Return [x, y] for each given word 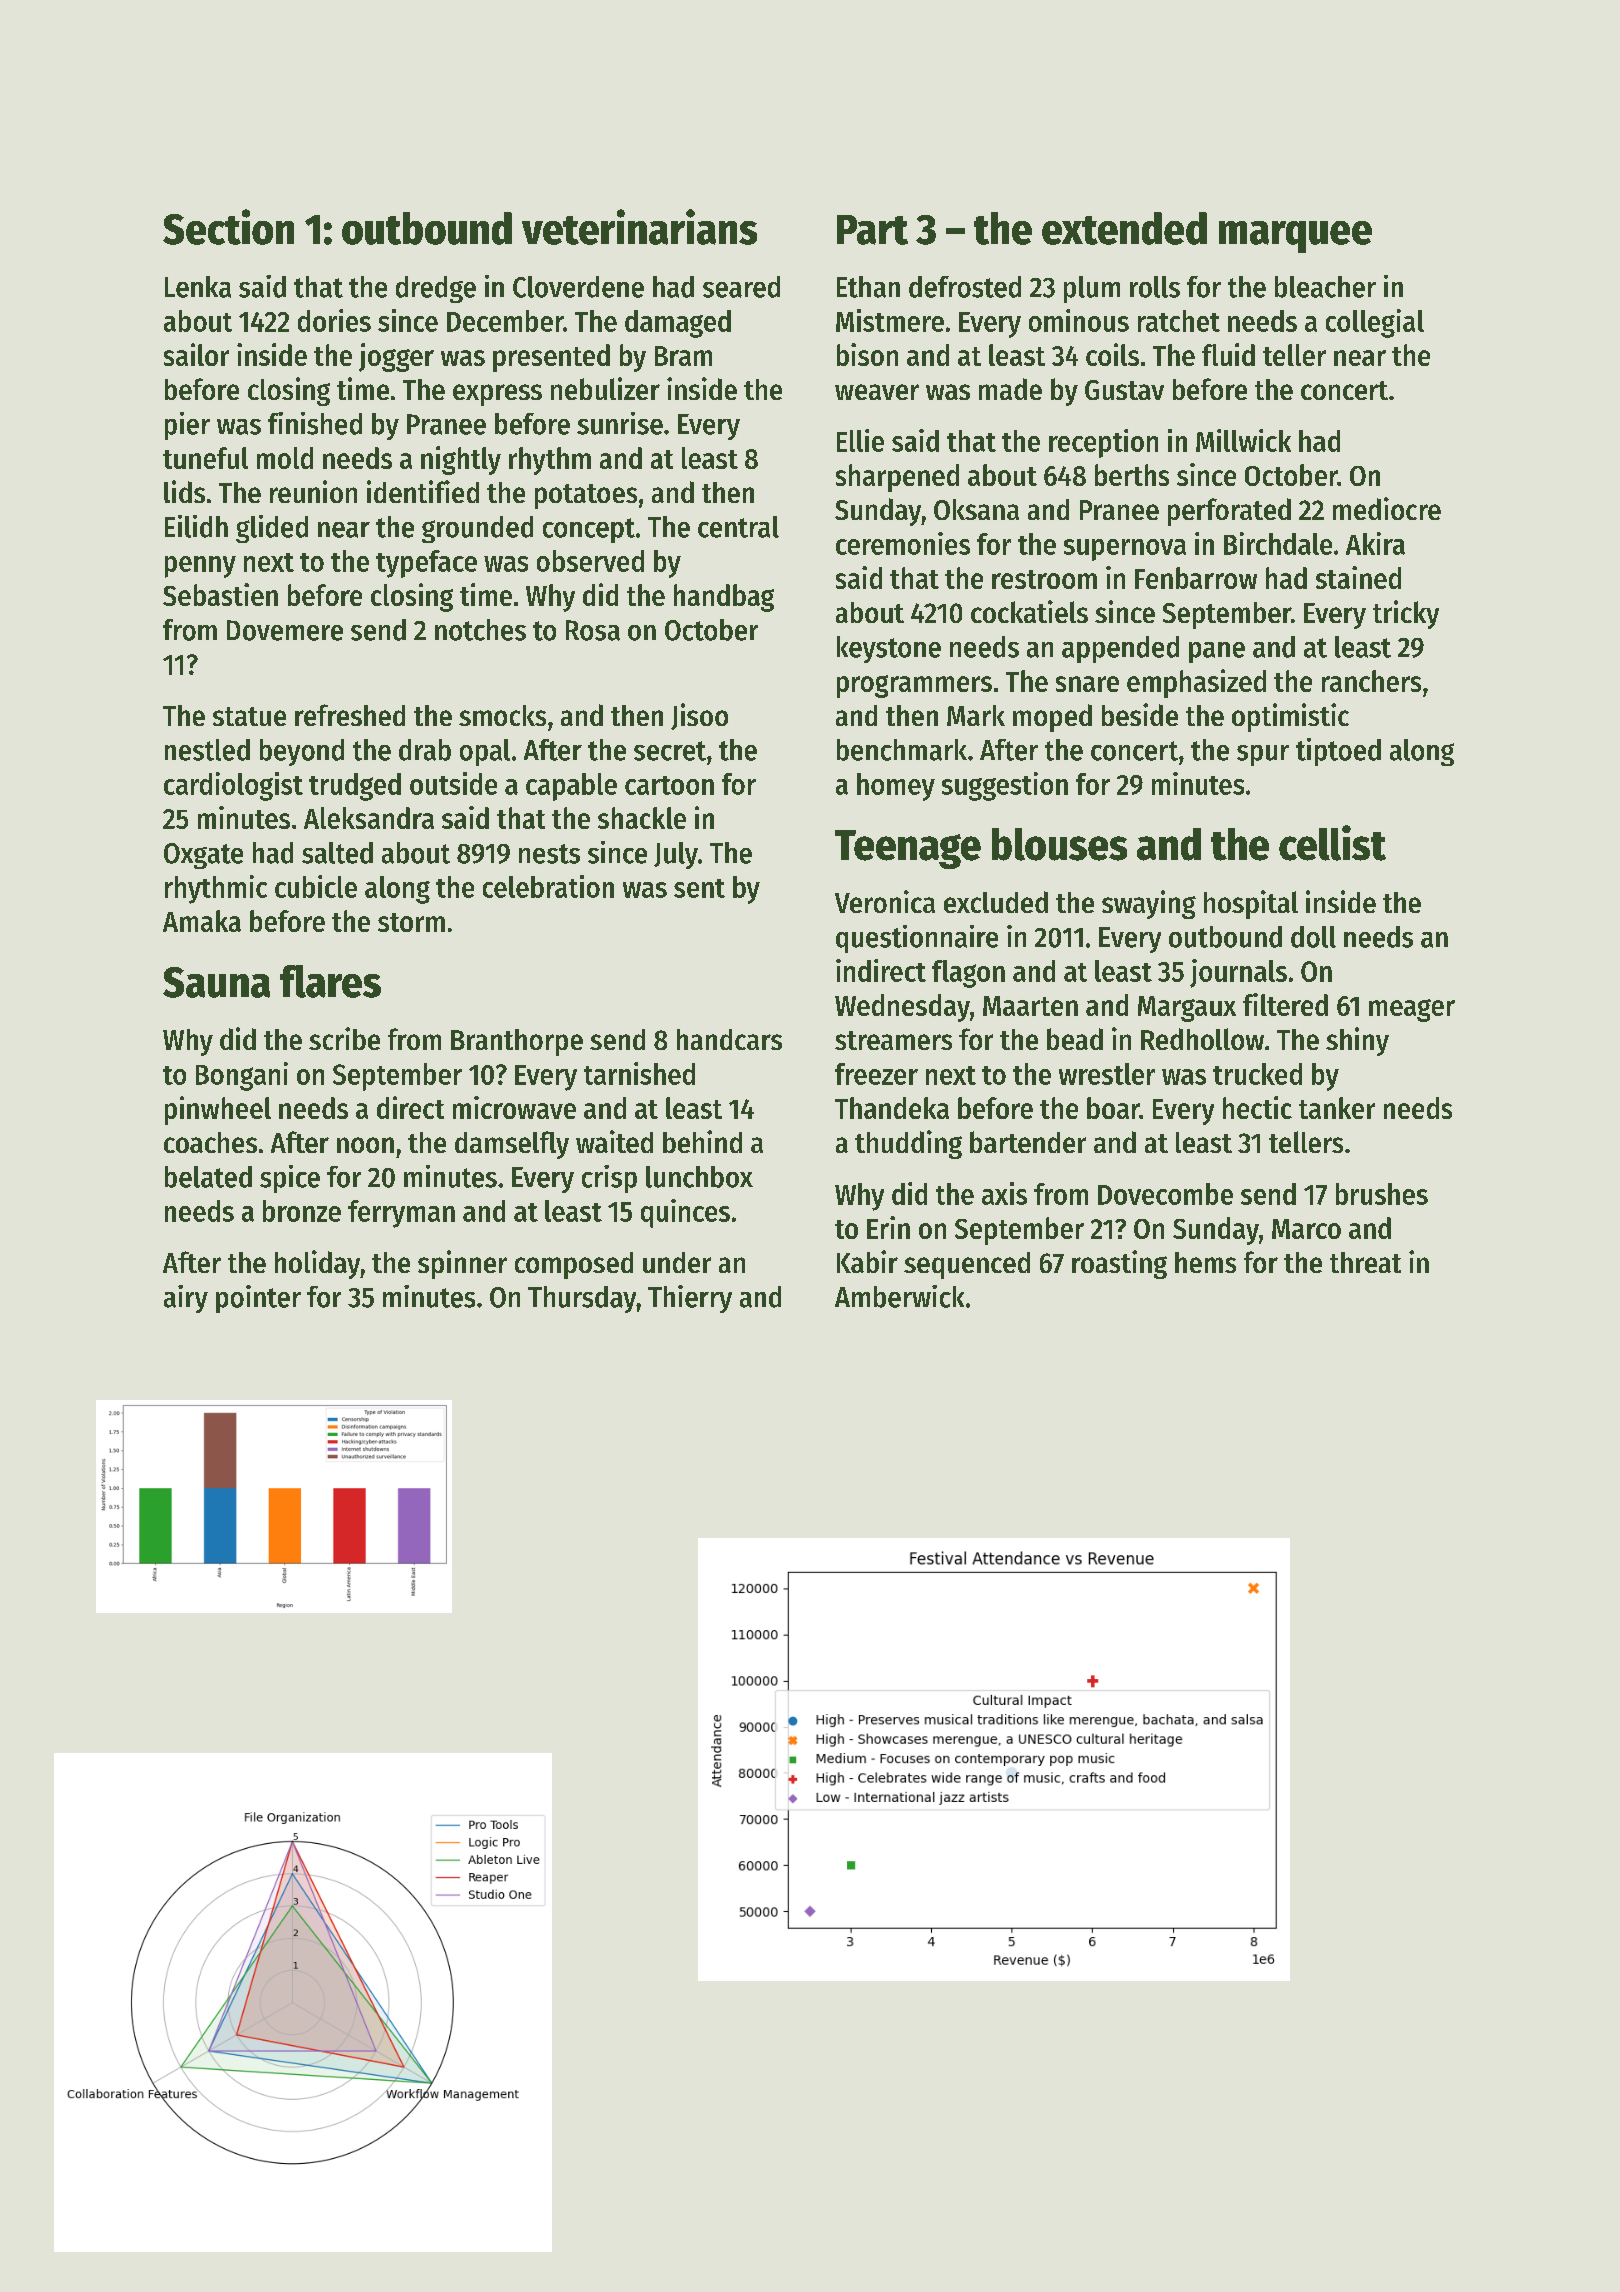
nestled [207, 750]
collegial [1375, 323]
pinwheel [218, 1110]
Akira [1375, 543]
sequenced [967, 1265]
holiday [317, 1264]
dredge [436, 289]
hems [1205, 1262]
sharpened [897, 478]
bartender [1028, 1142]
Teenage [908, 849]
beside [1140, 714]
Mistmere [890, 320]
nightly [461, 460]
